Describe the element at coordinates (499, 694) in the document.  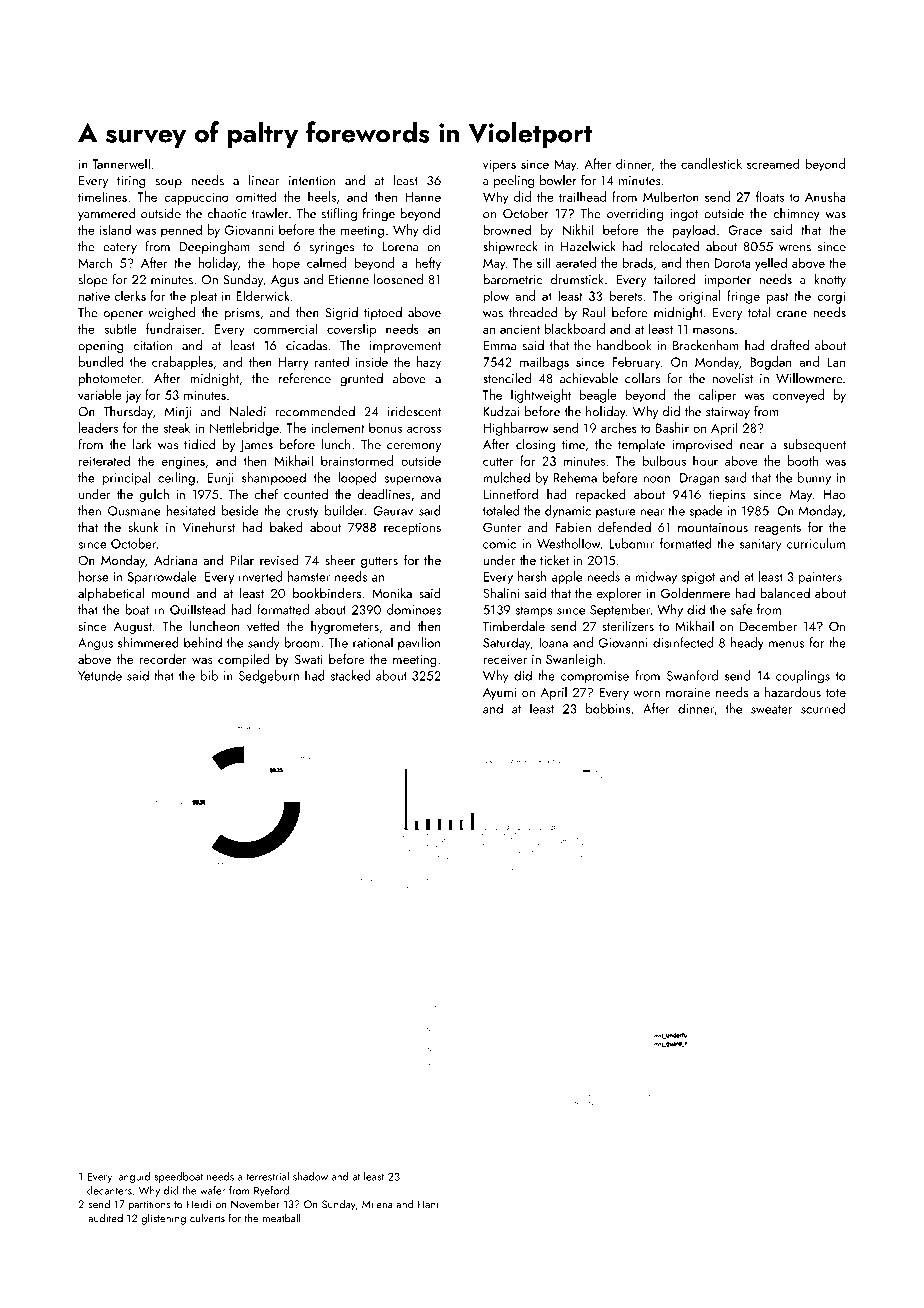
I see `Ayumi` at that location.
